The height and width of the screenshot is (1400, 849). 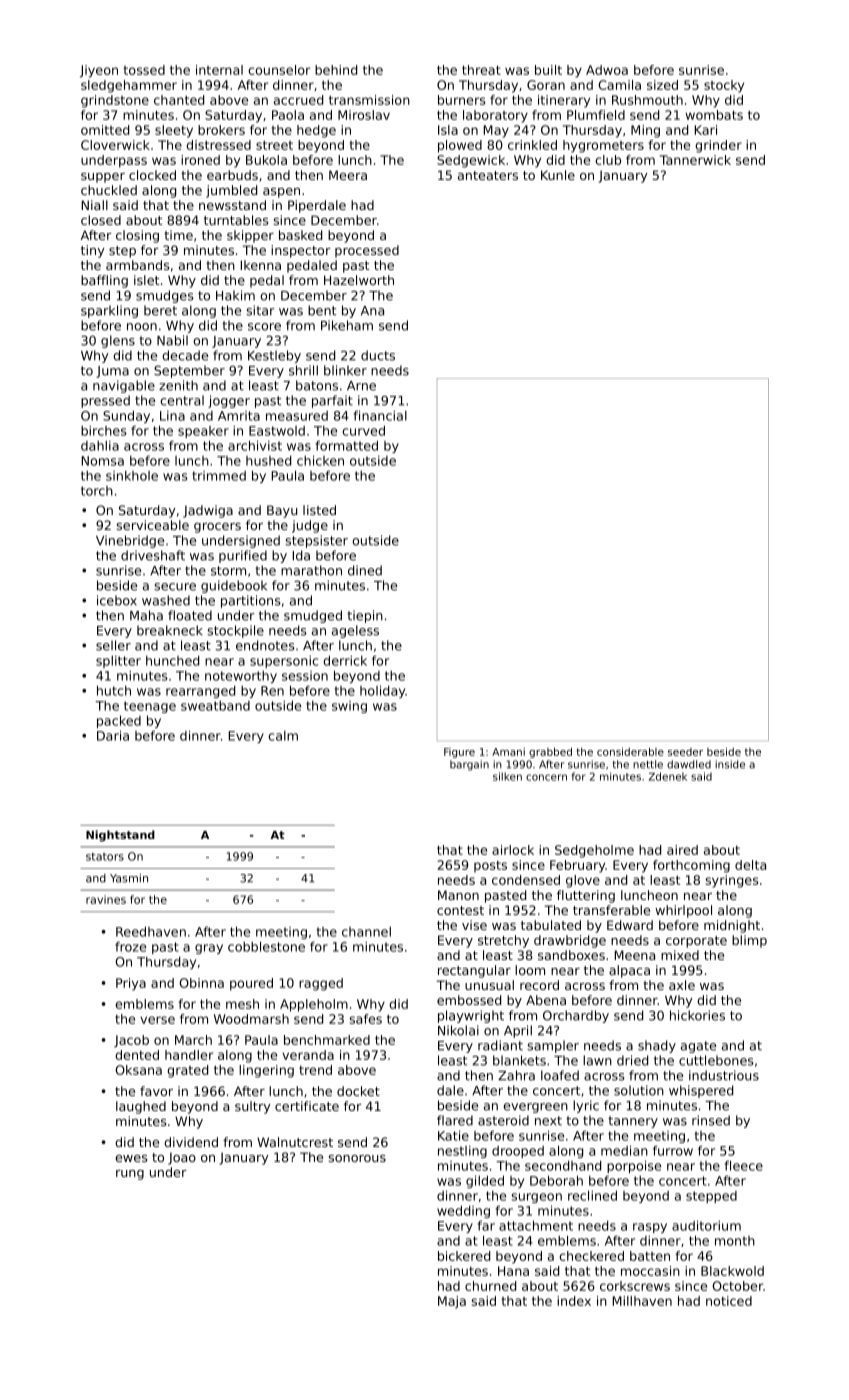 I want to click on Jiyeon, so click(x=99, y=71).
